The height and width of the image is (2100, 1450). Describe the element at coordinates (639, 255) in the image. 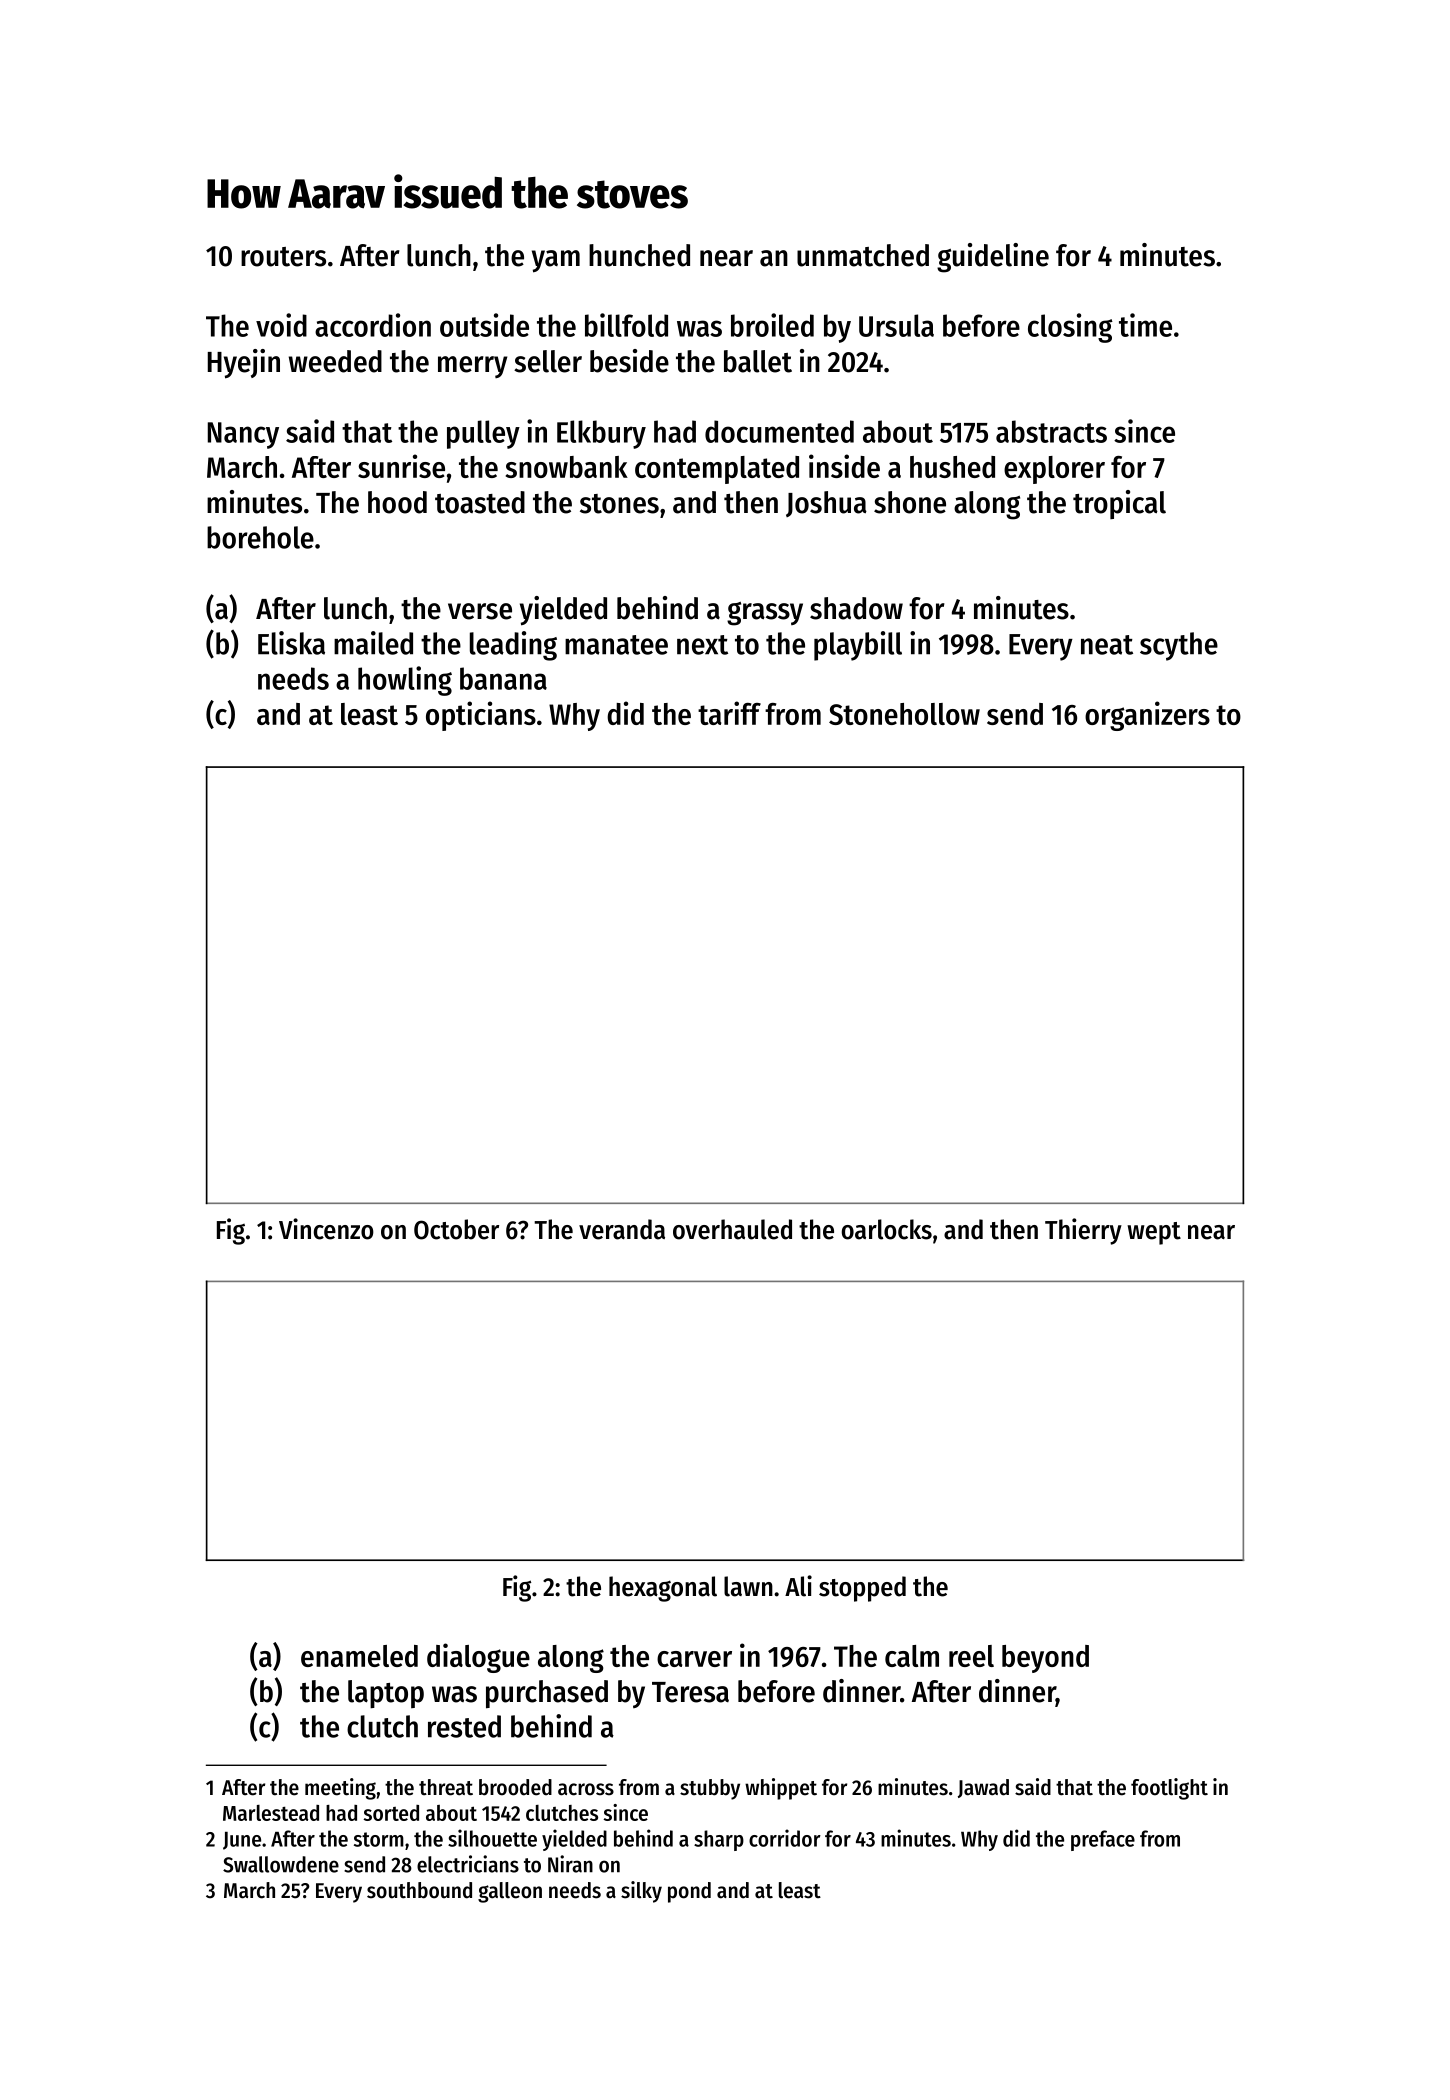

I see `hunched` at that location.
